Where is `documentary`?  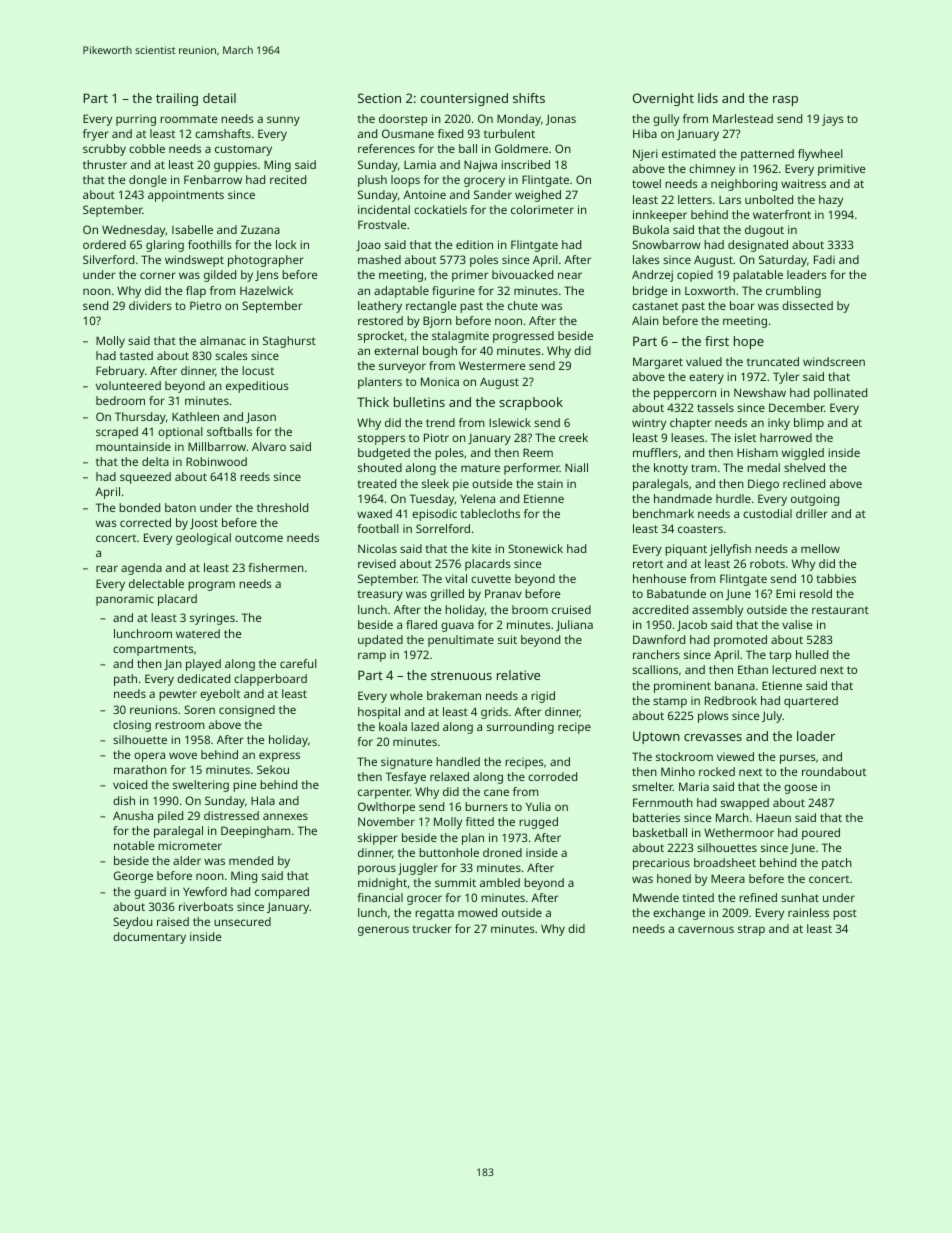
documentary is located at coordinates (149, 938).
